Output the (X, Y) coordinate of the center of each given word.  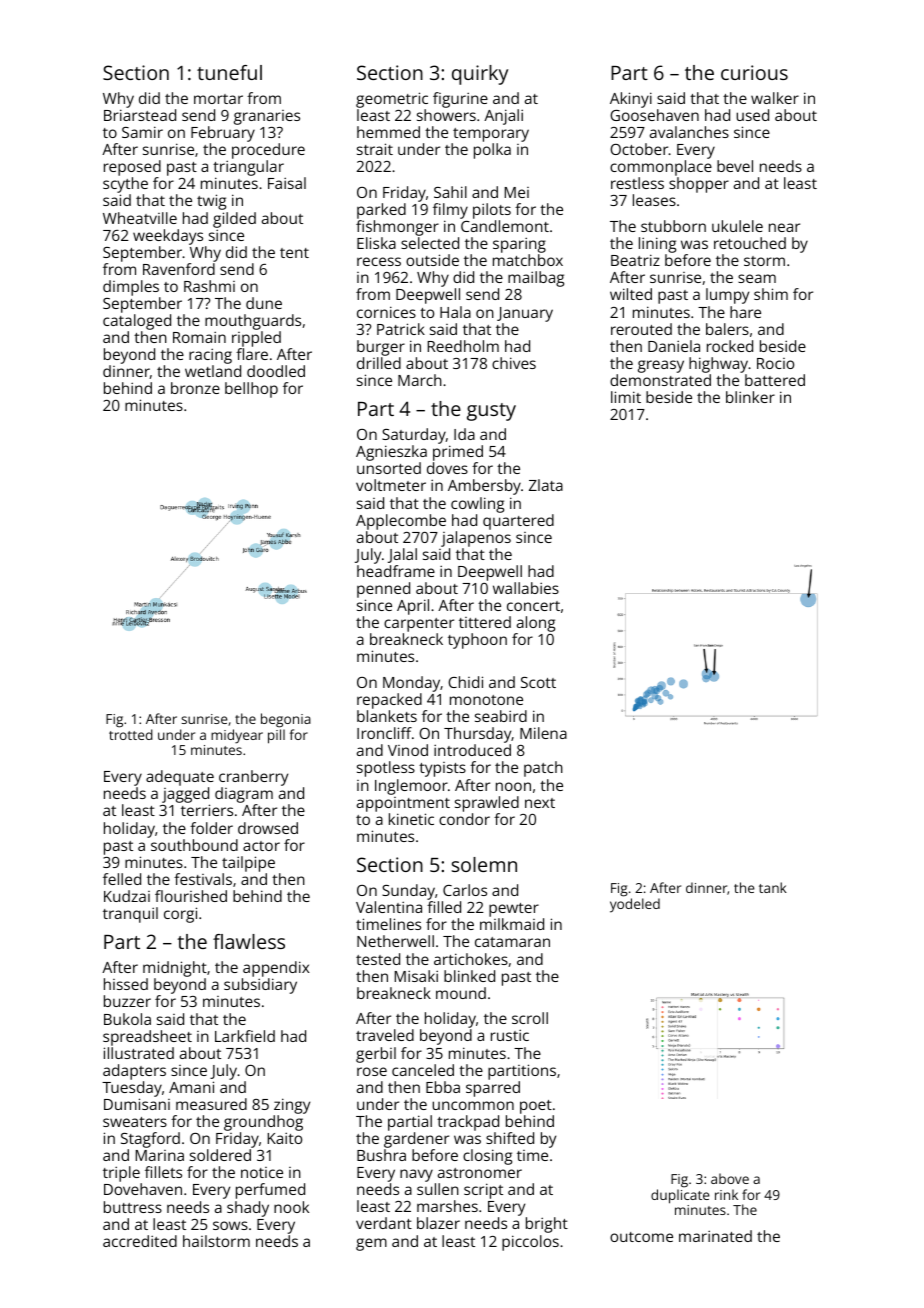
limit (626, 397)
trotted (131, 734)
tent (294, 253)
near (784, 227)
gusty (491, 412)
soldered (220, 1155)
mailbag (536, 279)
